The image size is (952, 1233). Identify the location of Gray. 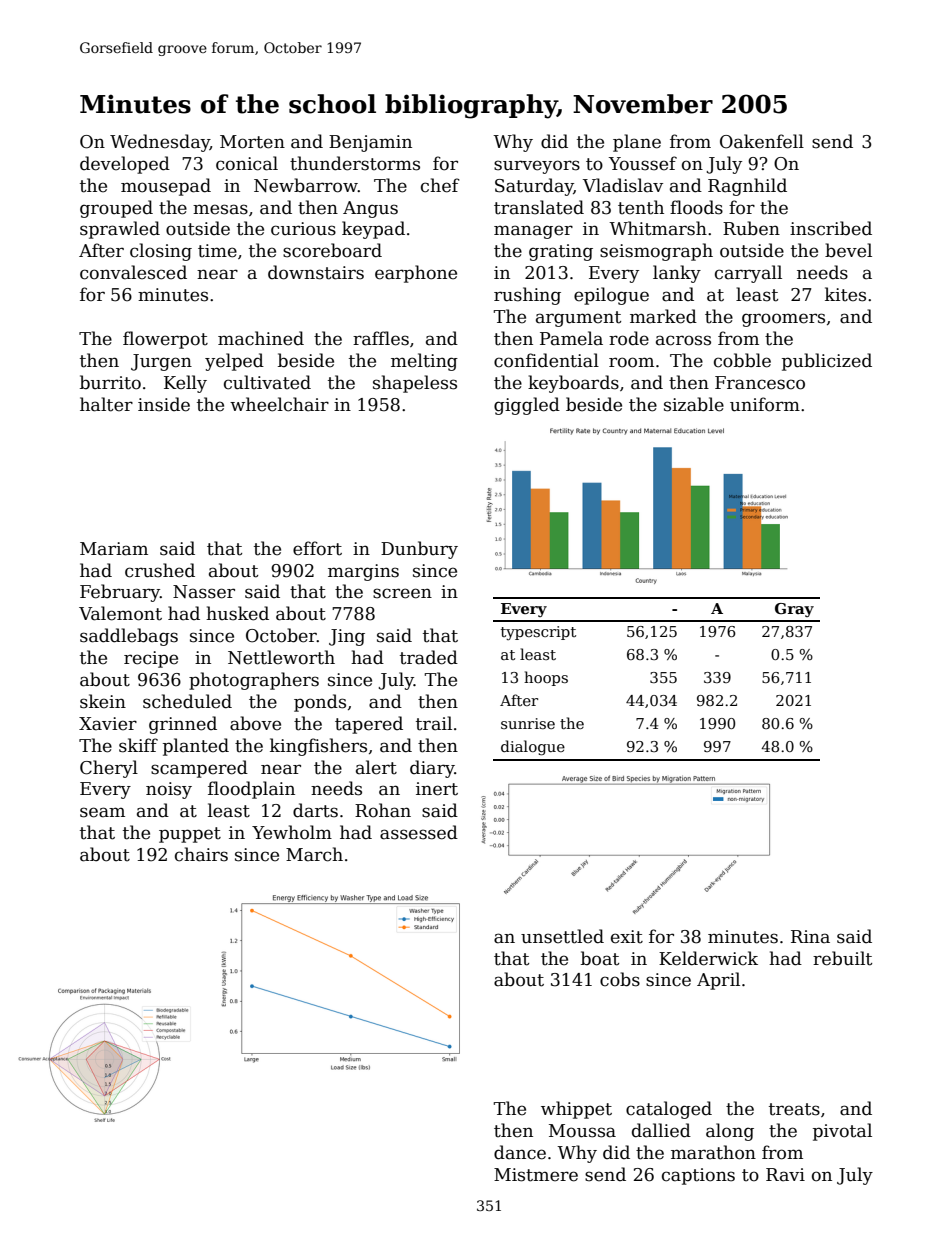
(794, 610).
